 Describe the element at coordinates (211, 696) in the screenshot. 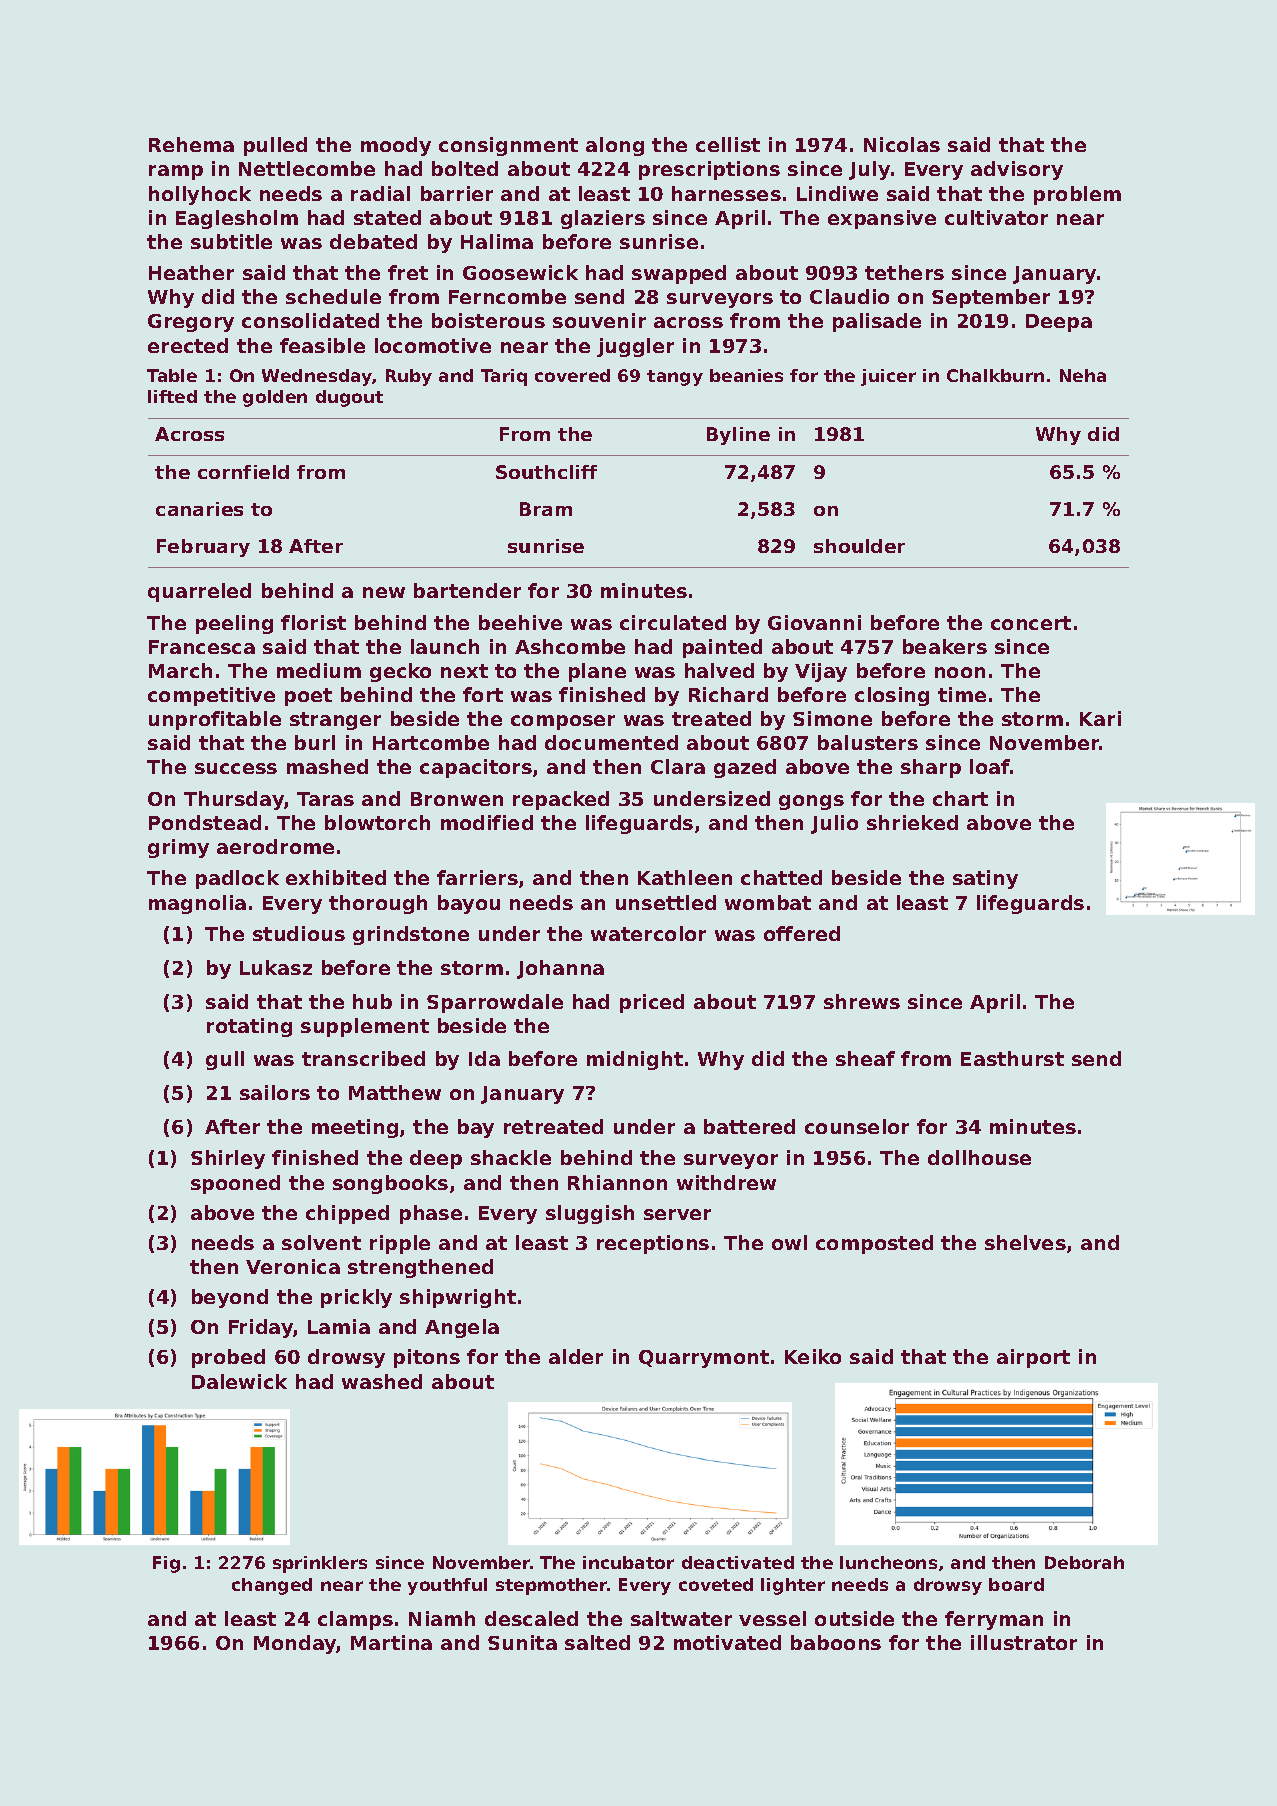

I see `competitive` at that location.
